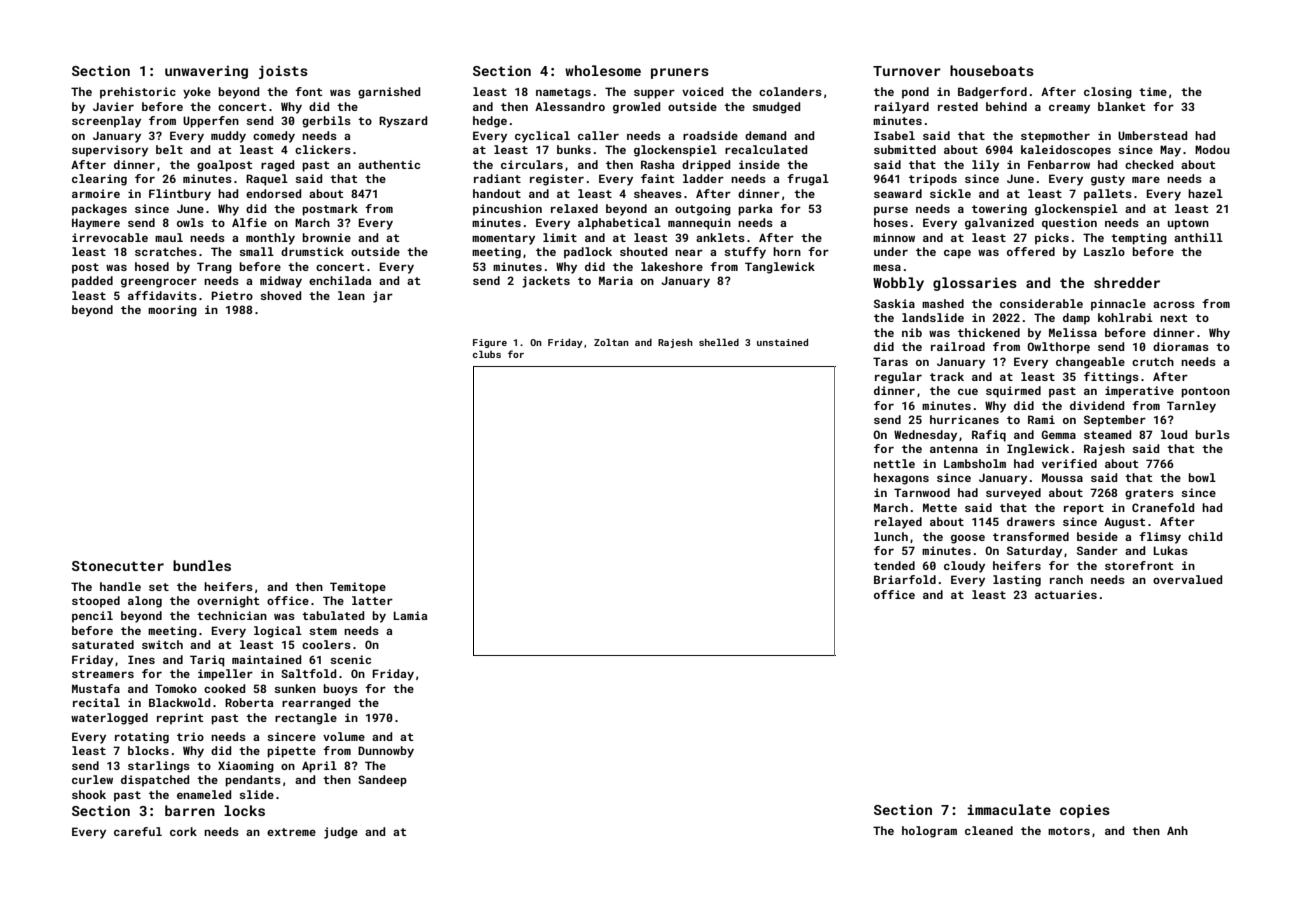 Image resolution: width=1308 pixels, height=924 pixels. Describe the element at coordinates (202, 565) in the screenshot. I see `bundles` at that location.
